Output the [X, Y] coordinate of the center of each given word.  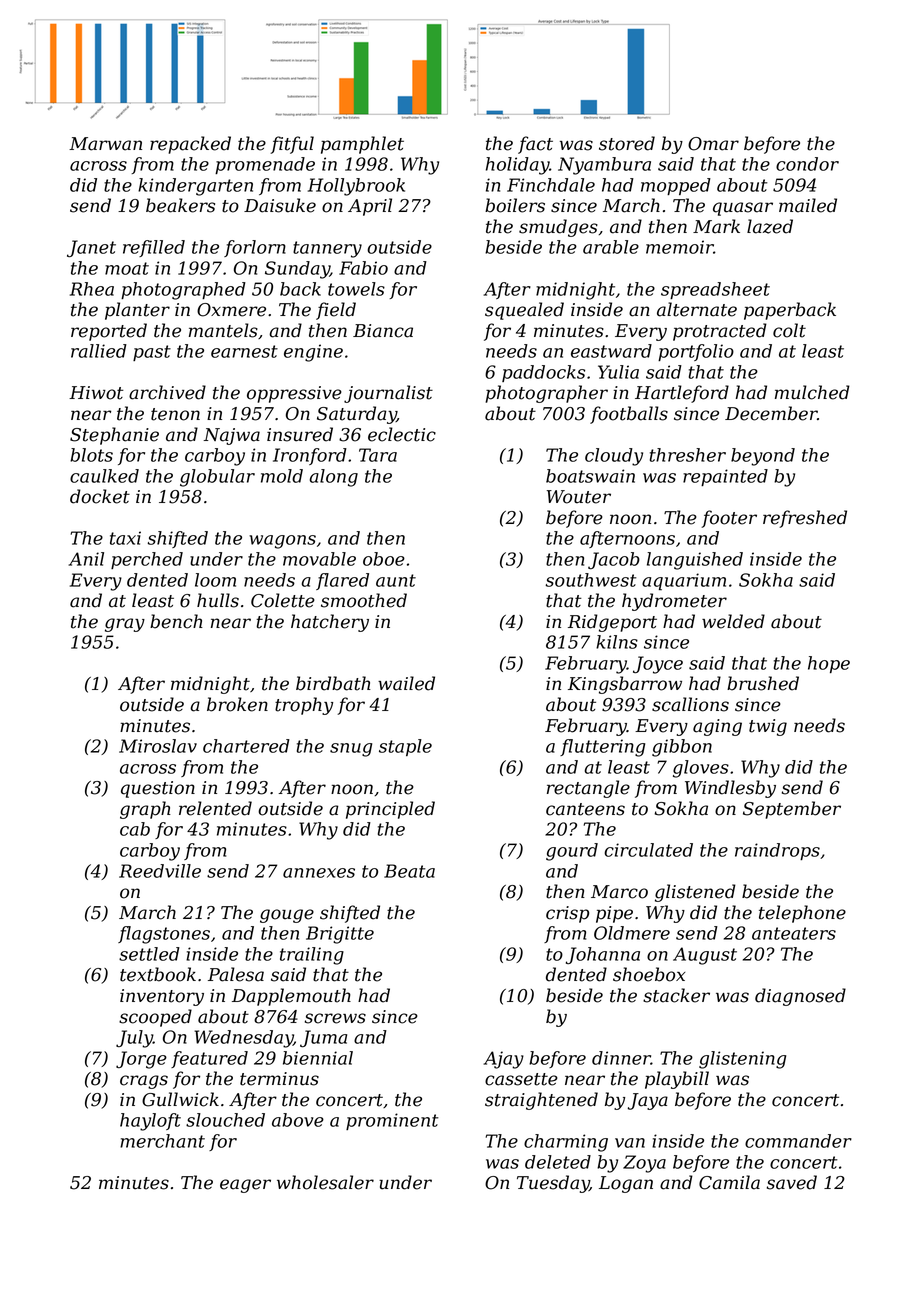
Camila [729, 1182]
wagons [282, 542]
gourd [572, 852]
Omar [713, 144]
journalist [388, 394]
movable [319, 559]
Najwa [231, 436]
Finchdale [551, 185]
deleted [558, 1162]
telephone [802, 914]
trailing [312, 956]
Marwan [105, 144]
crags [144, 1082]
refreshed [805, 519]
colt [789, 330]
